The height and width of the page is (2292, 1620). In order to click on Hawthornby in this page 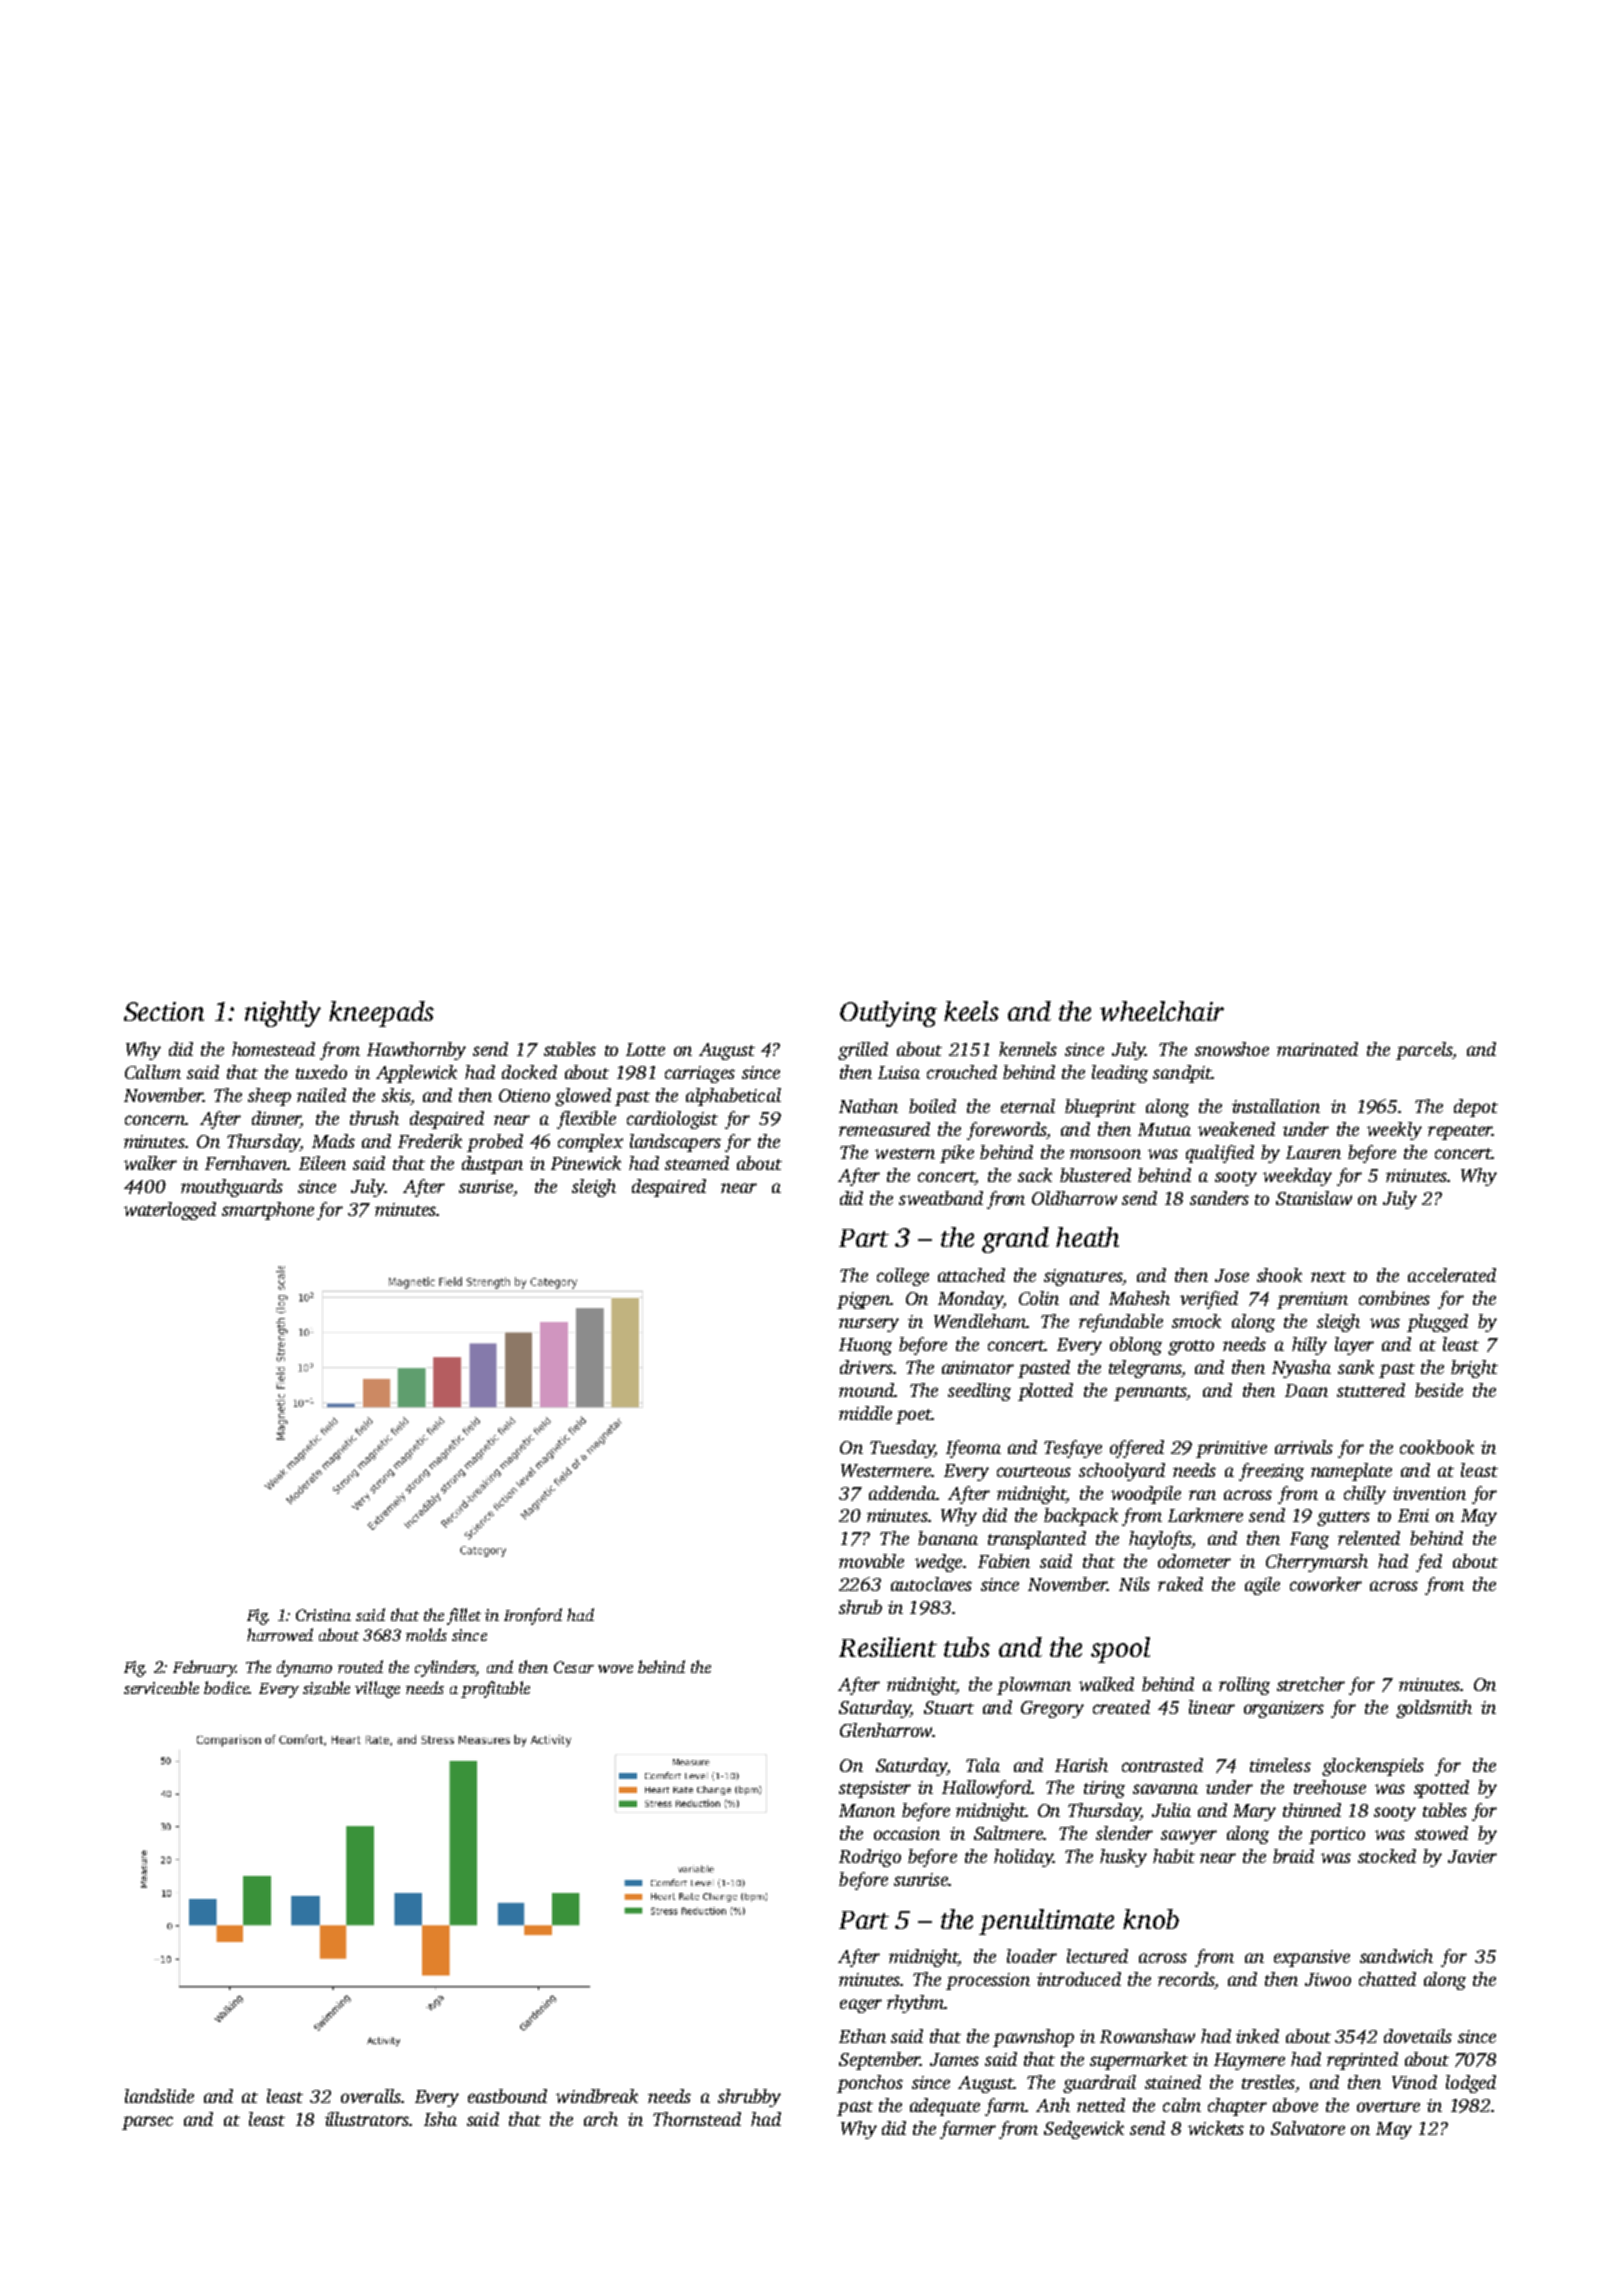, I will do `click(416, 1051)`.
